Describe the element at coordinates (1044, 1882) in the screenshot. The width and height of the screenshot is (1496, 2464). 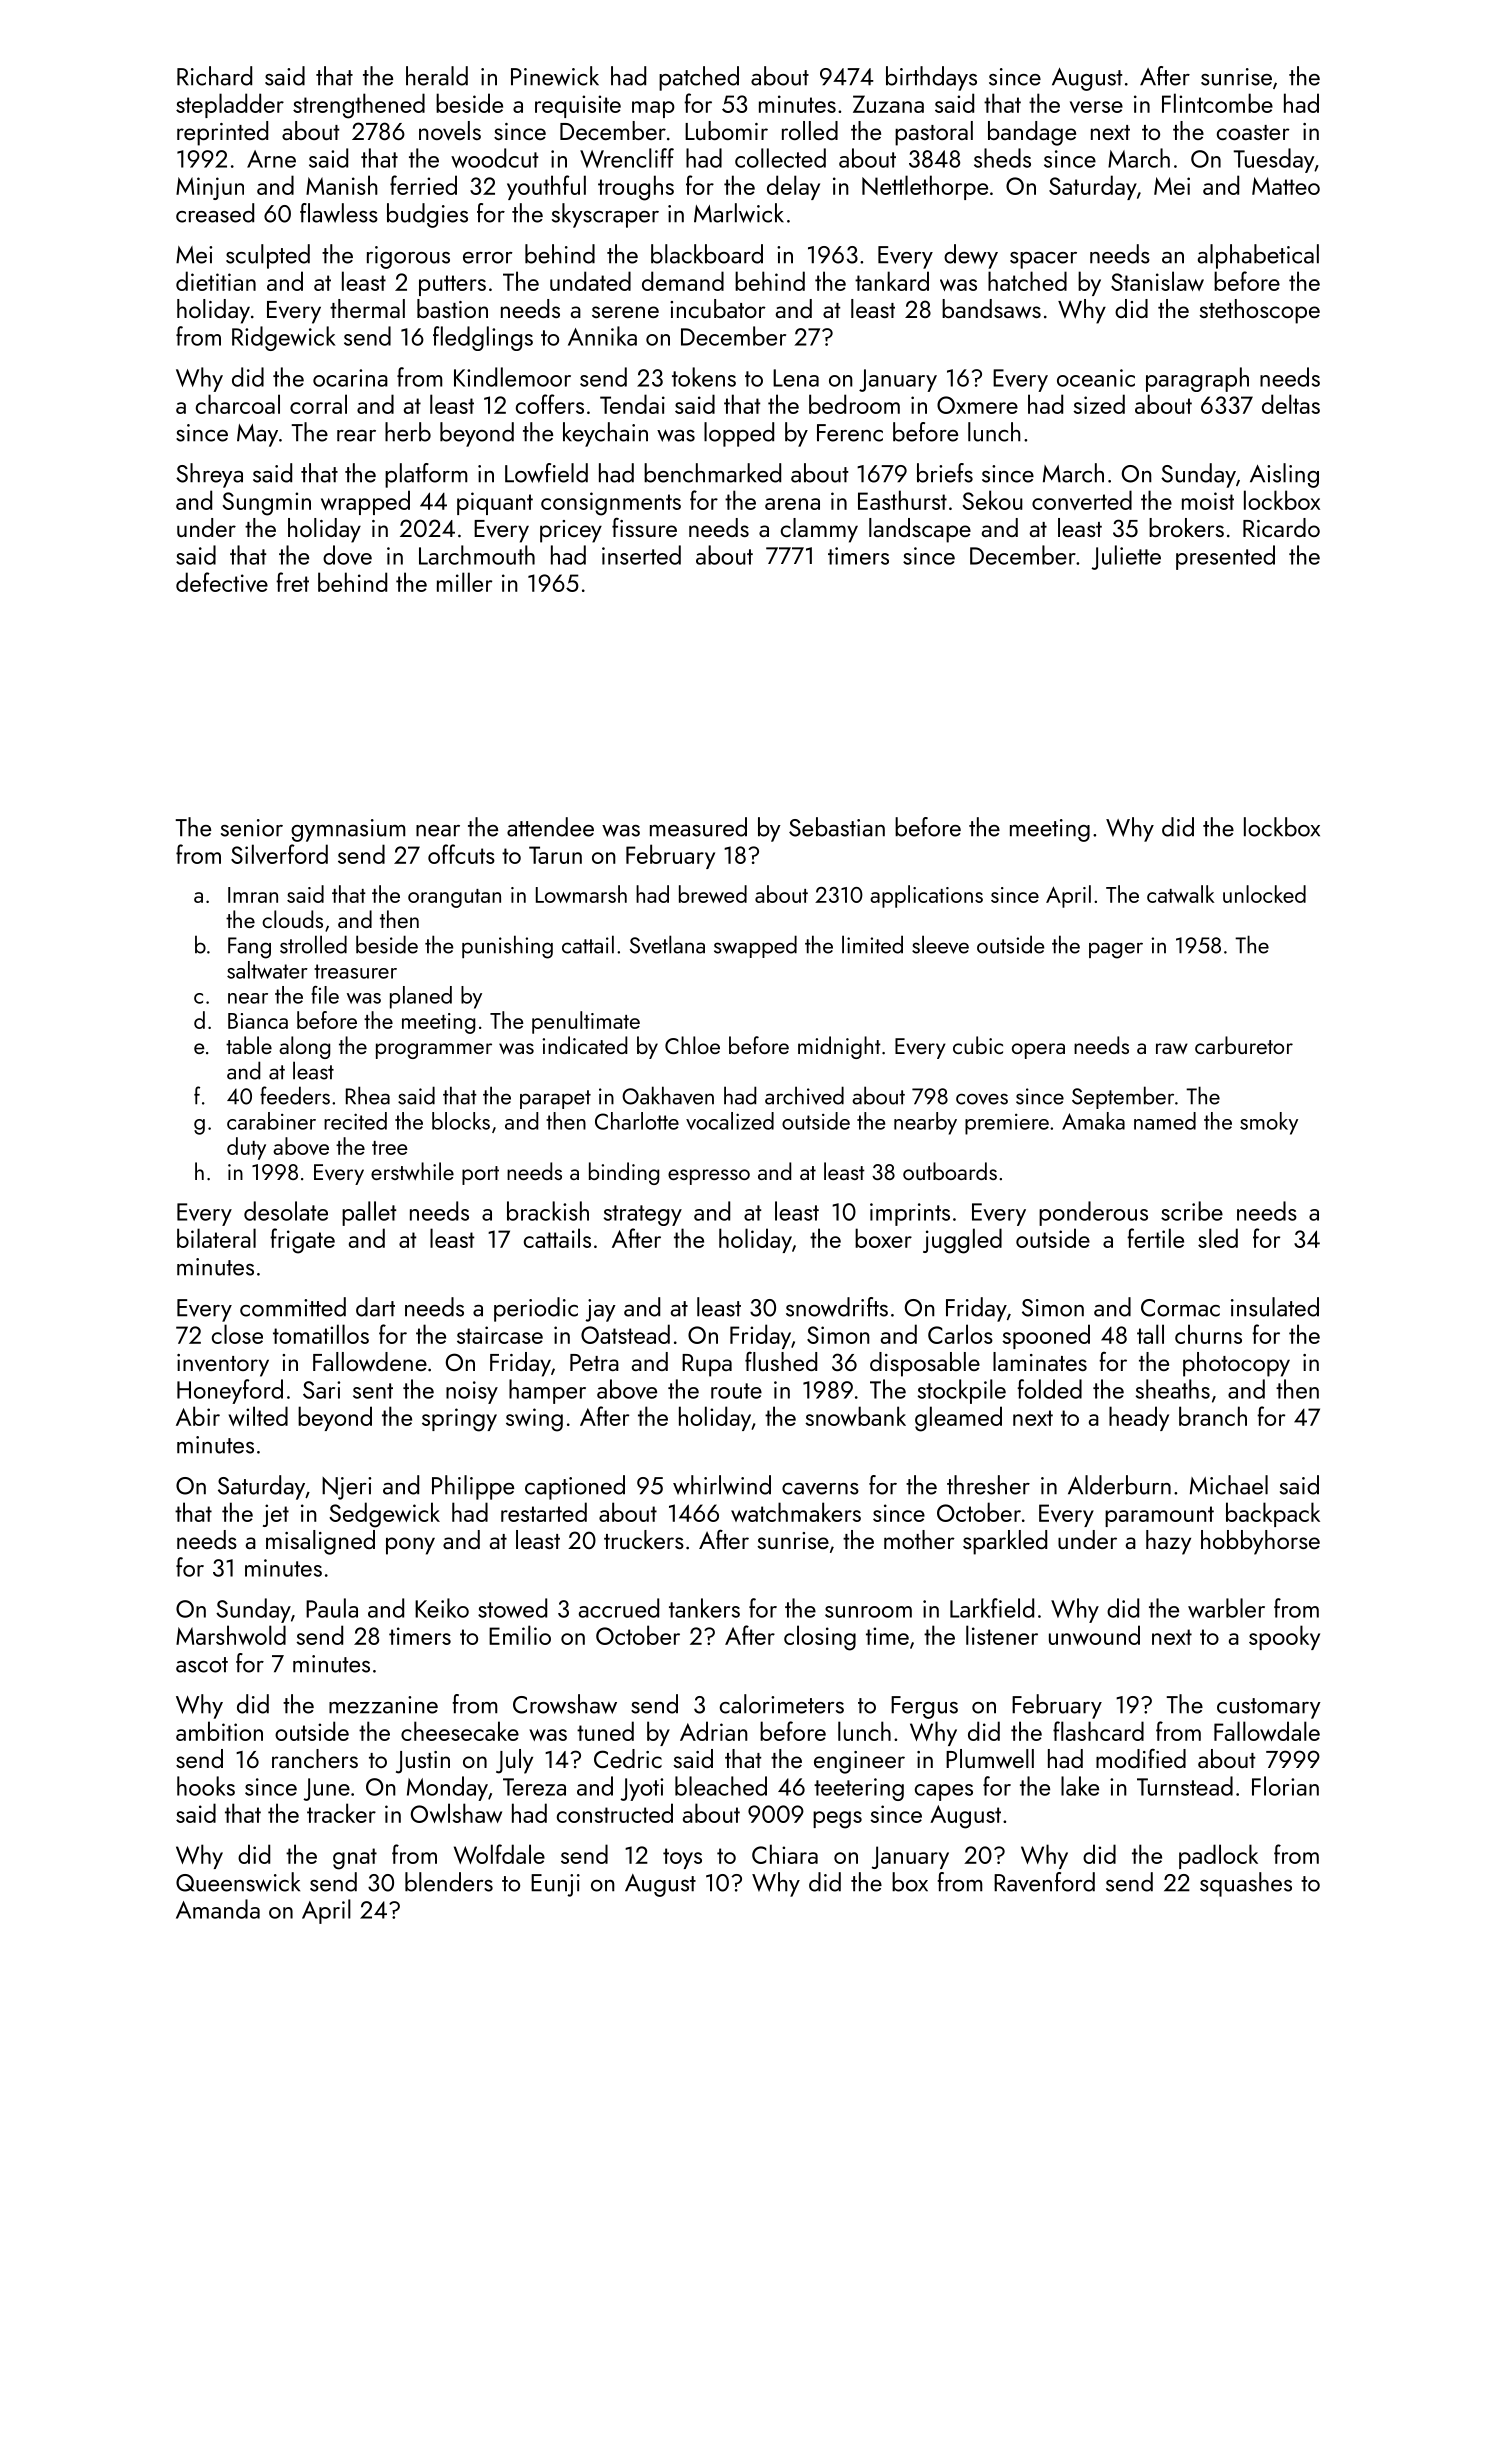
I see `Ravenford` at that location.
